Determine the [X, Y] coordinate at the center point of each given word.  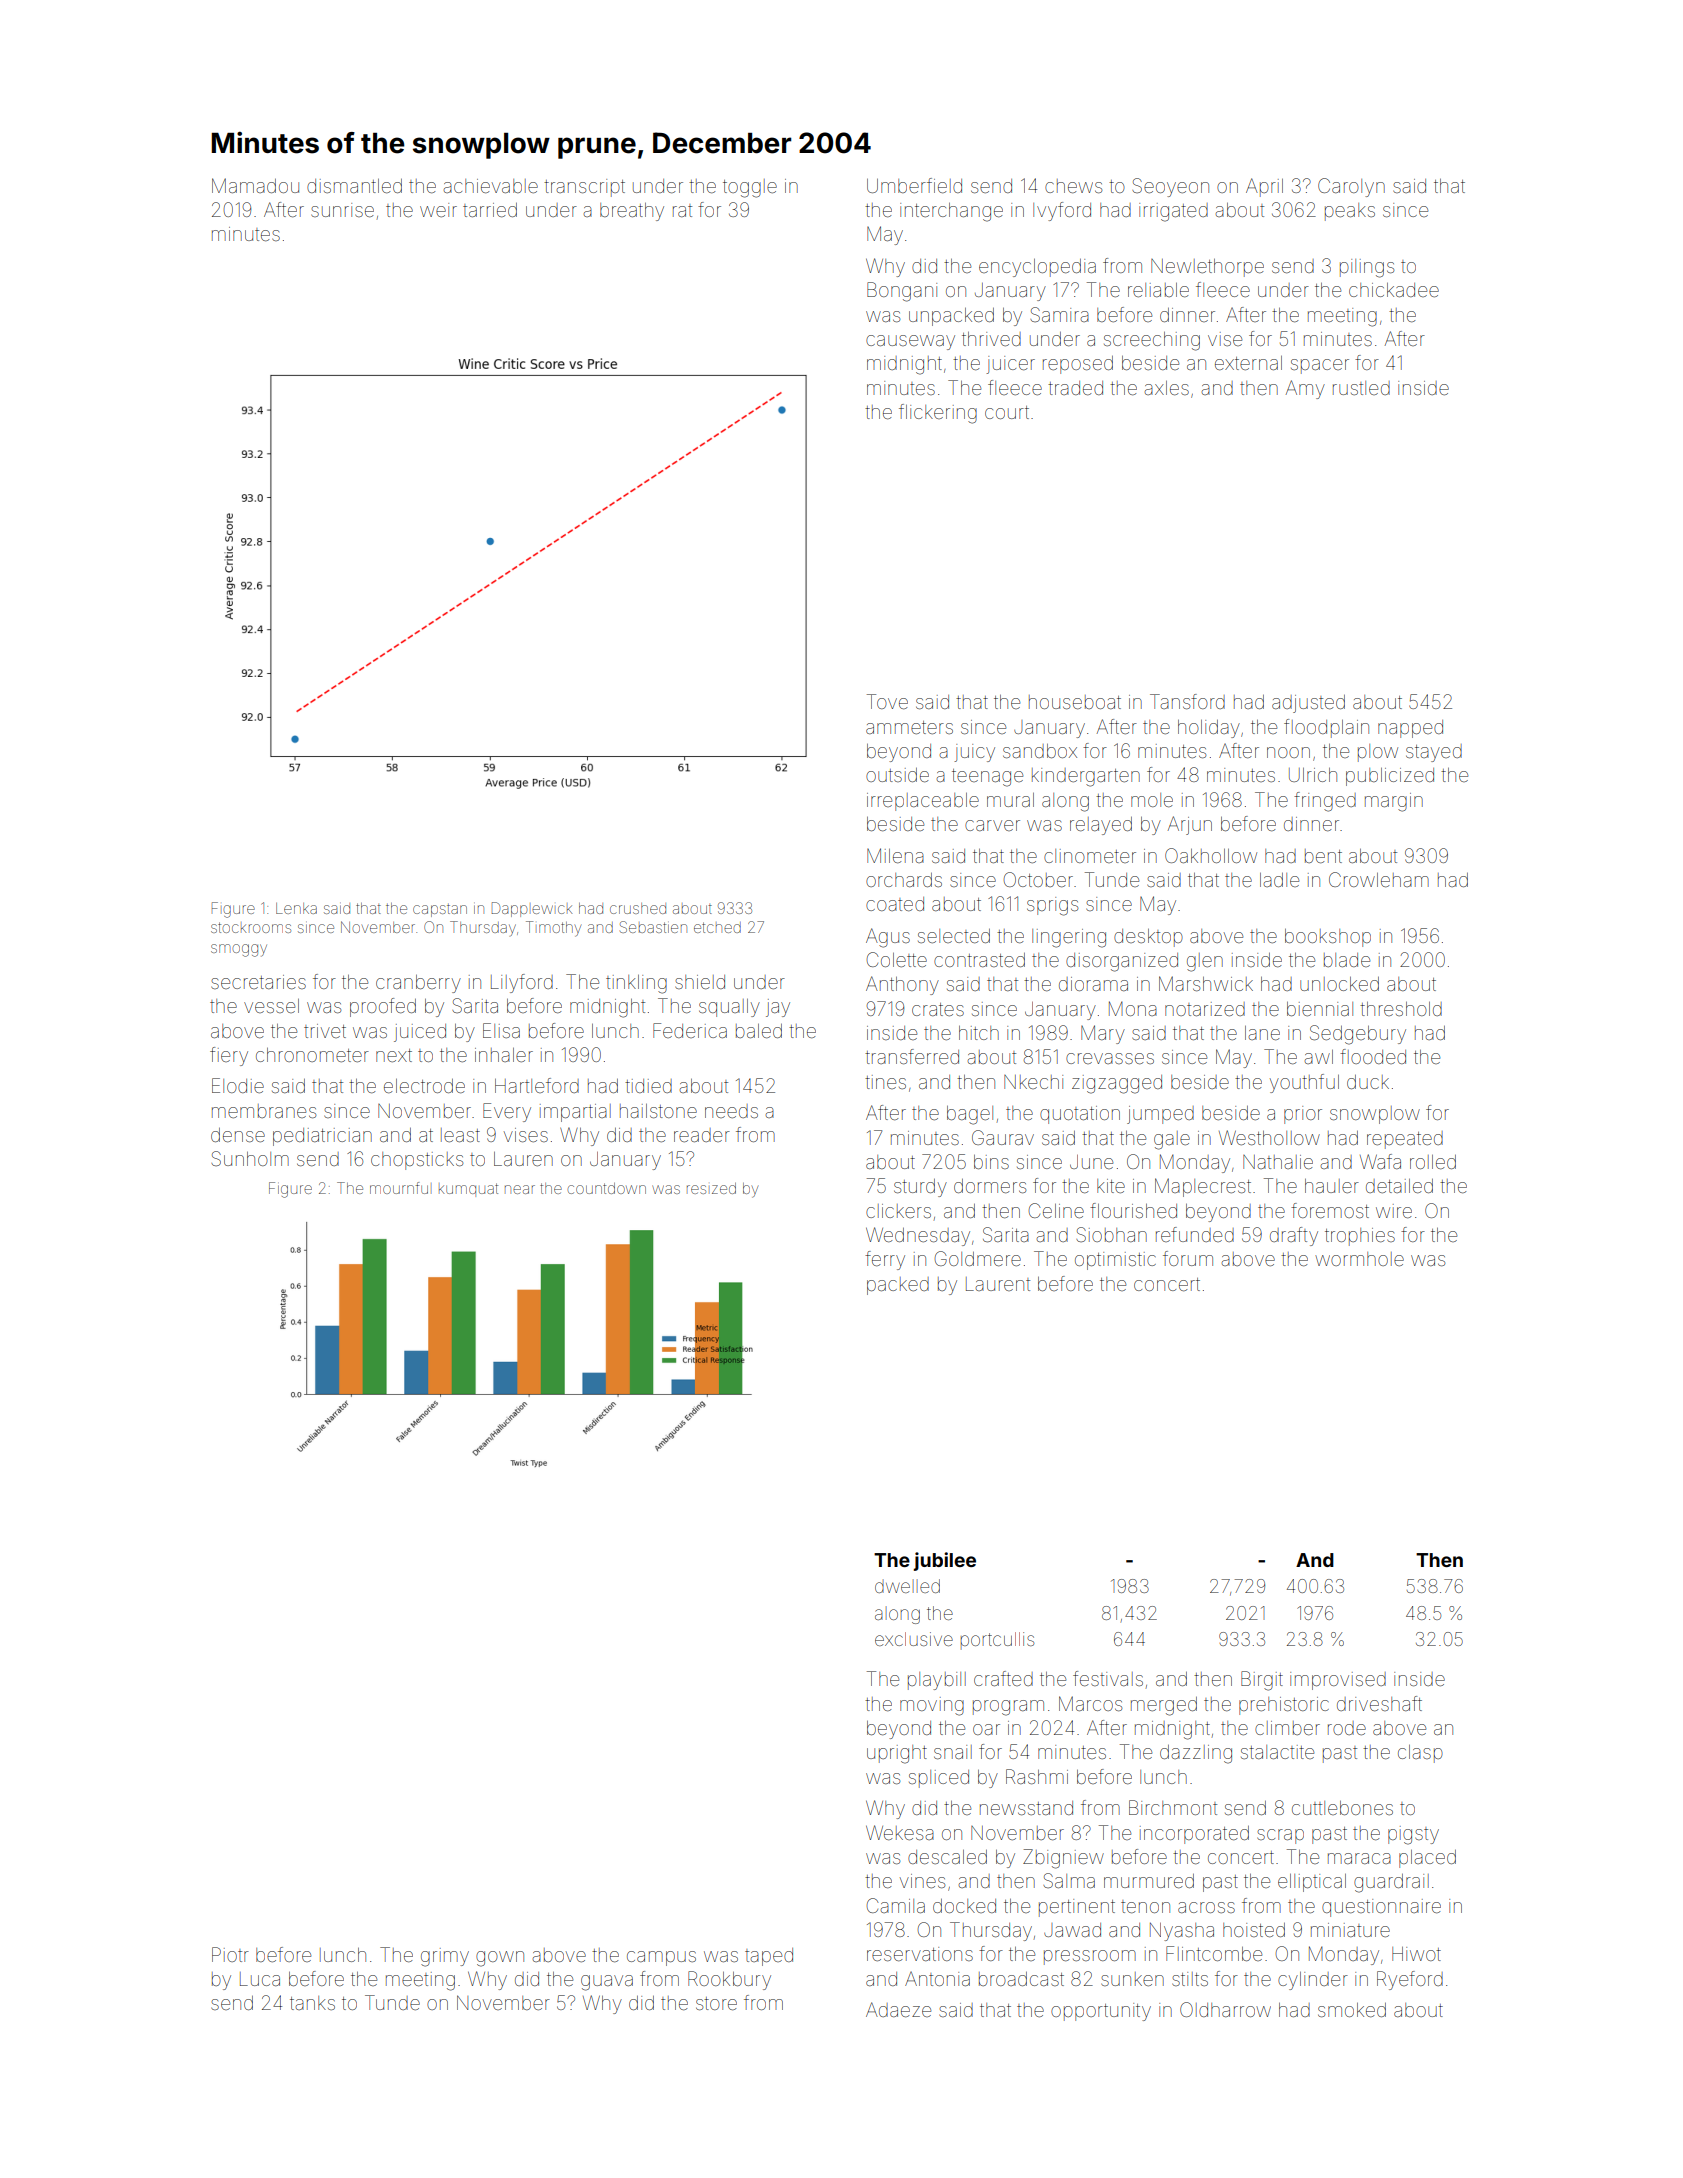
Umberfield [914, 185]
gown [500, 1959]
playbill [937, 1681]
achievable [491, 186]
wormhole [1359, 1259]
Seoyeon [1170, 187]
